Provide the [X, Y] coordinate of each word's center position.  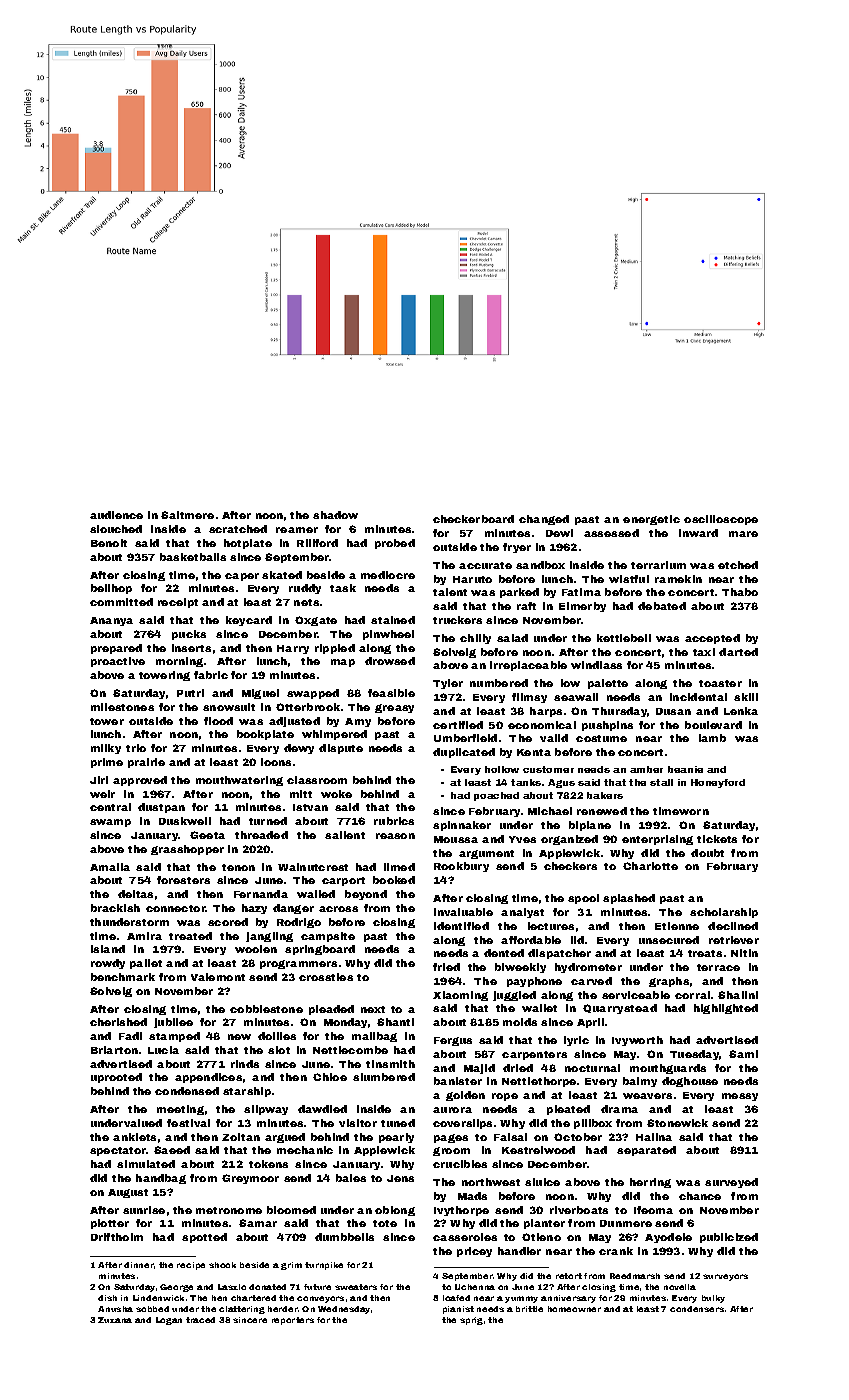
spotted [204, 1238]
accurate [485, 565]
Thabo [740, 592]
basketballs [193, 557]
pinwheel [388, 635]
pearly [396, 1138]
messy [740, 1097]
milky [106, 749]
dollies [277, 1036]
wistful [629, 579]
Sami [743, 1054]
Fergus [453, 1041]
